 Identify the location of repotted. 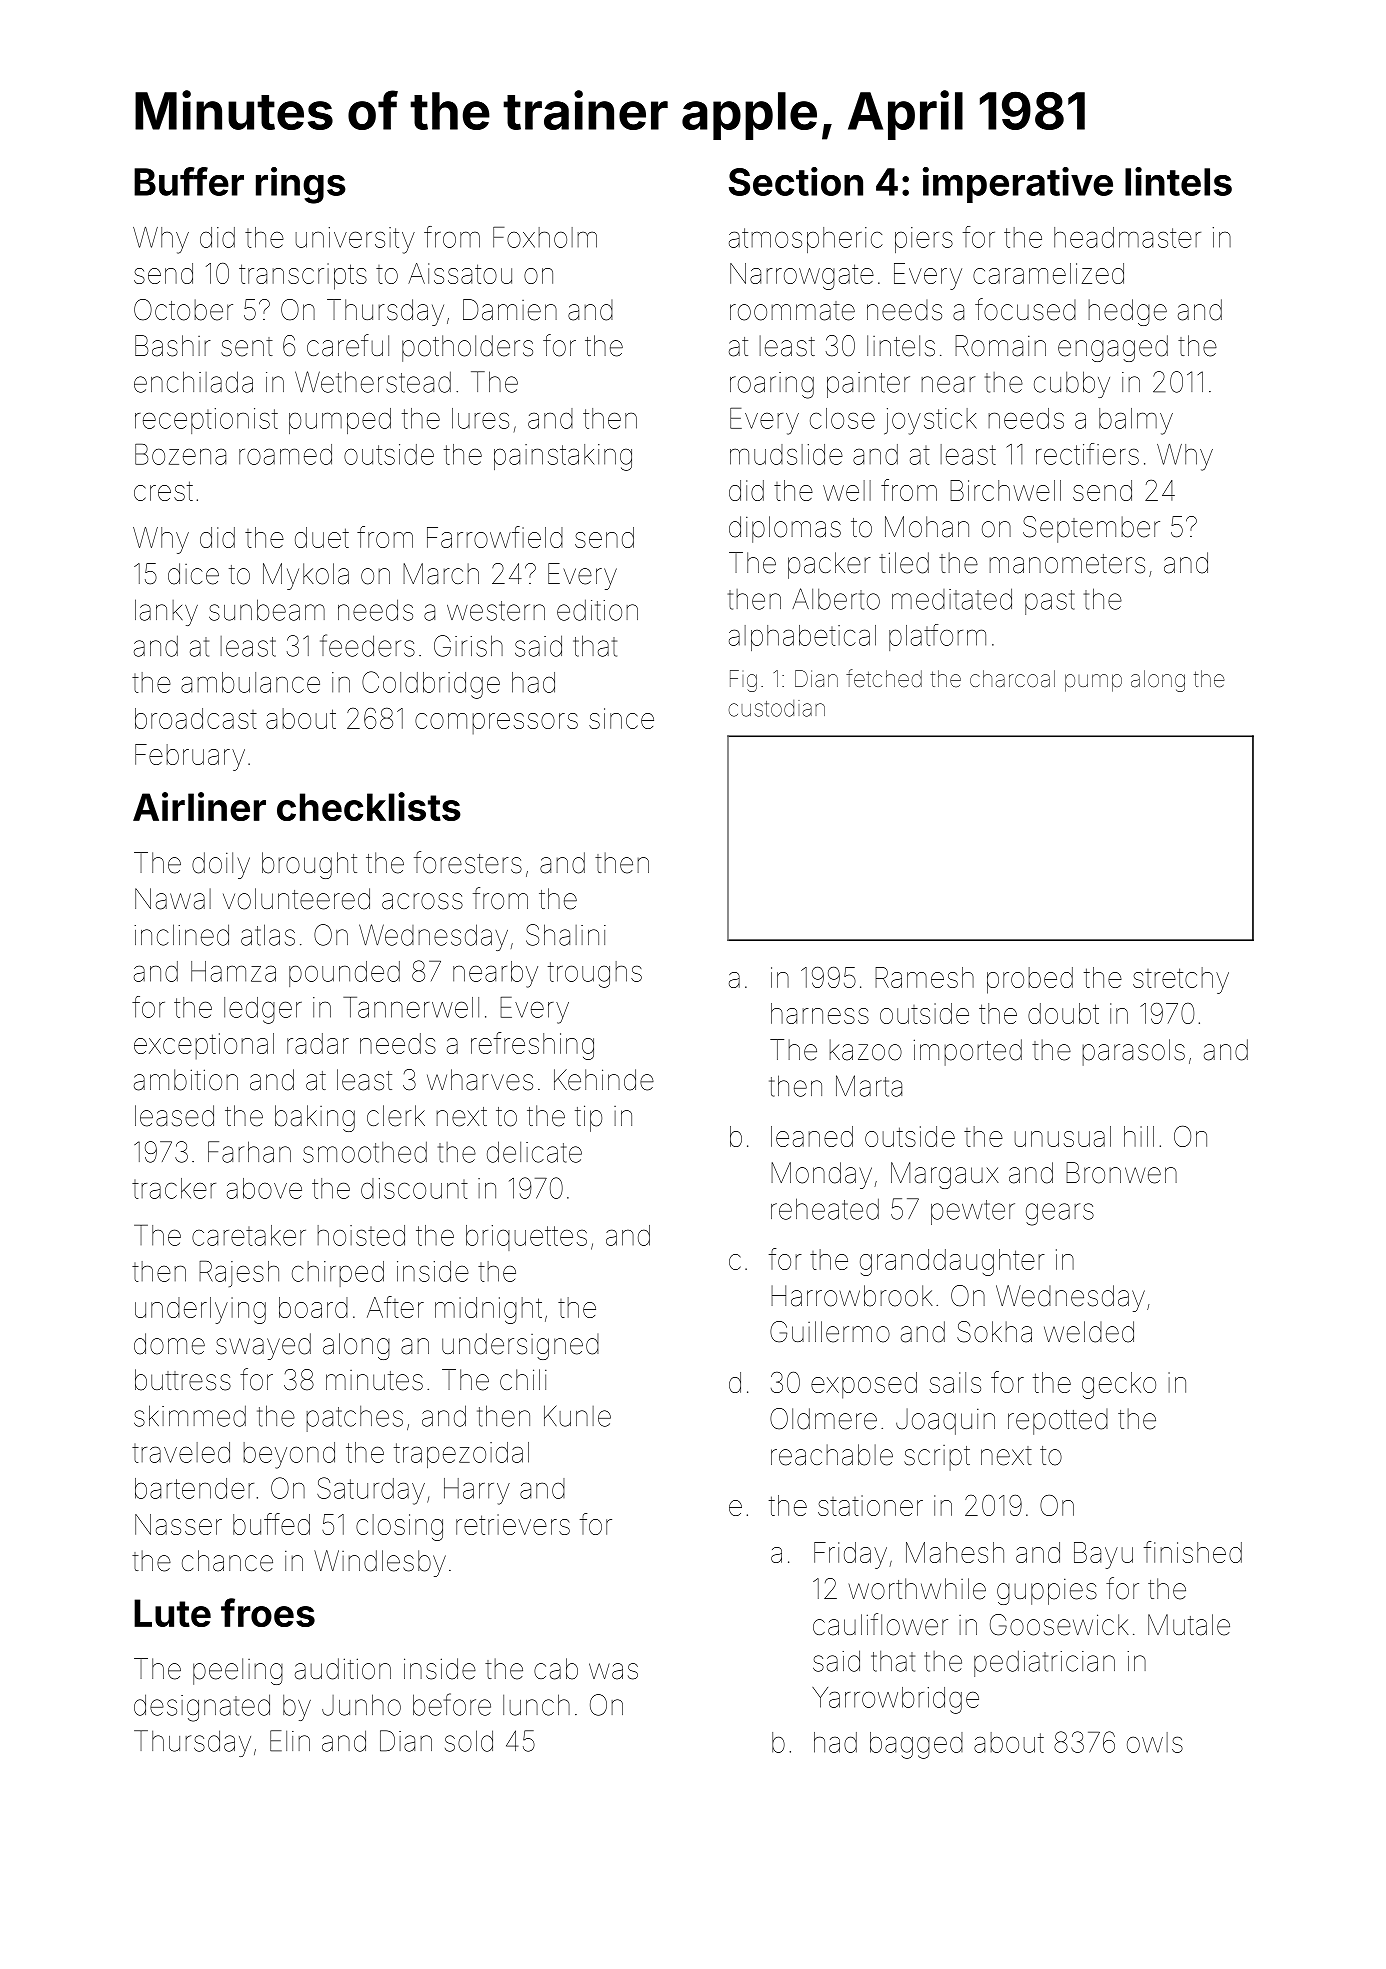
(1058, 1422).
